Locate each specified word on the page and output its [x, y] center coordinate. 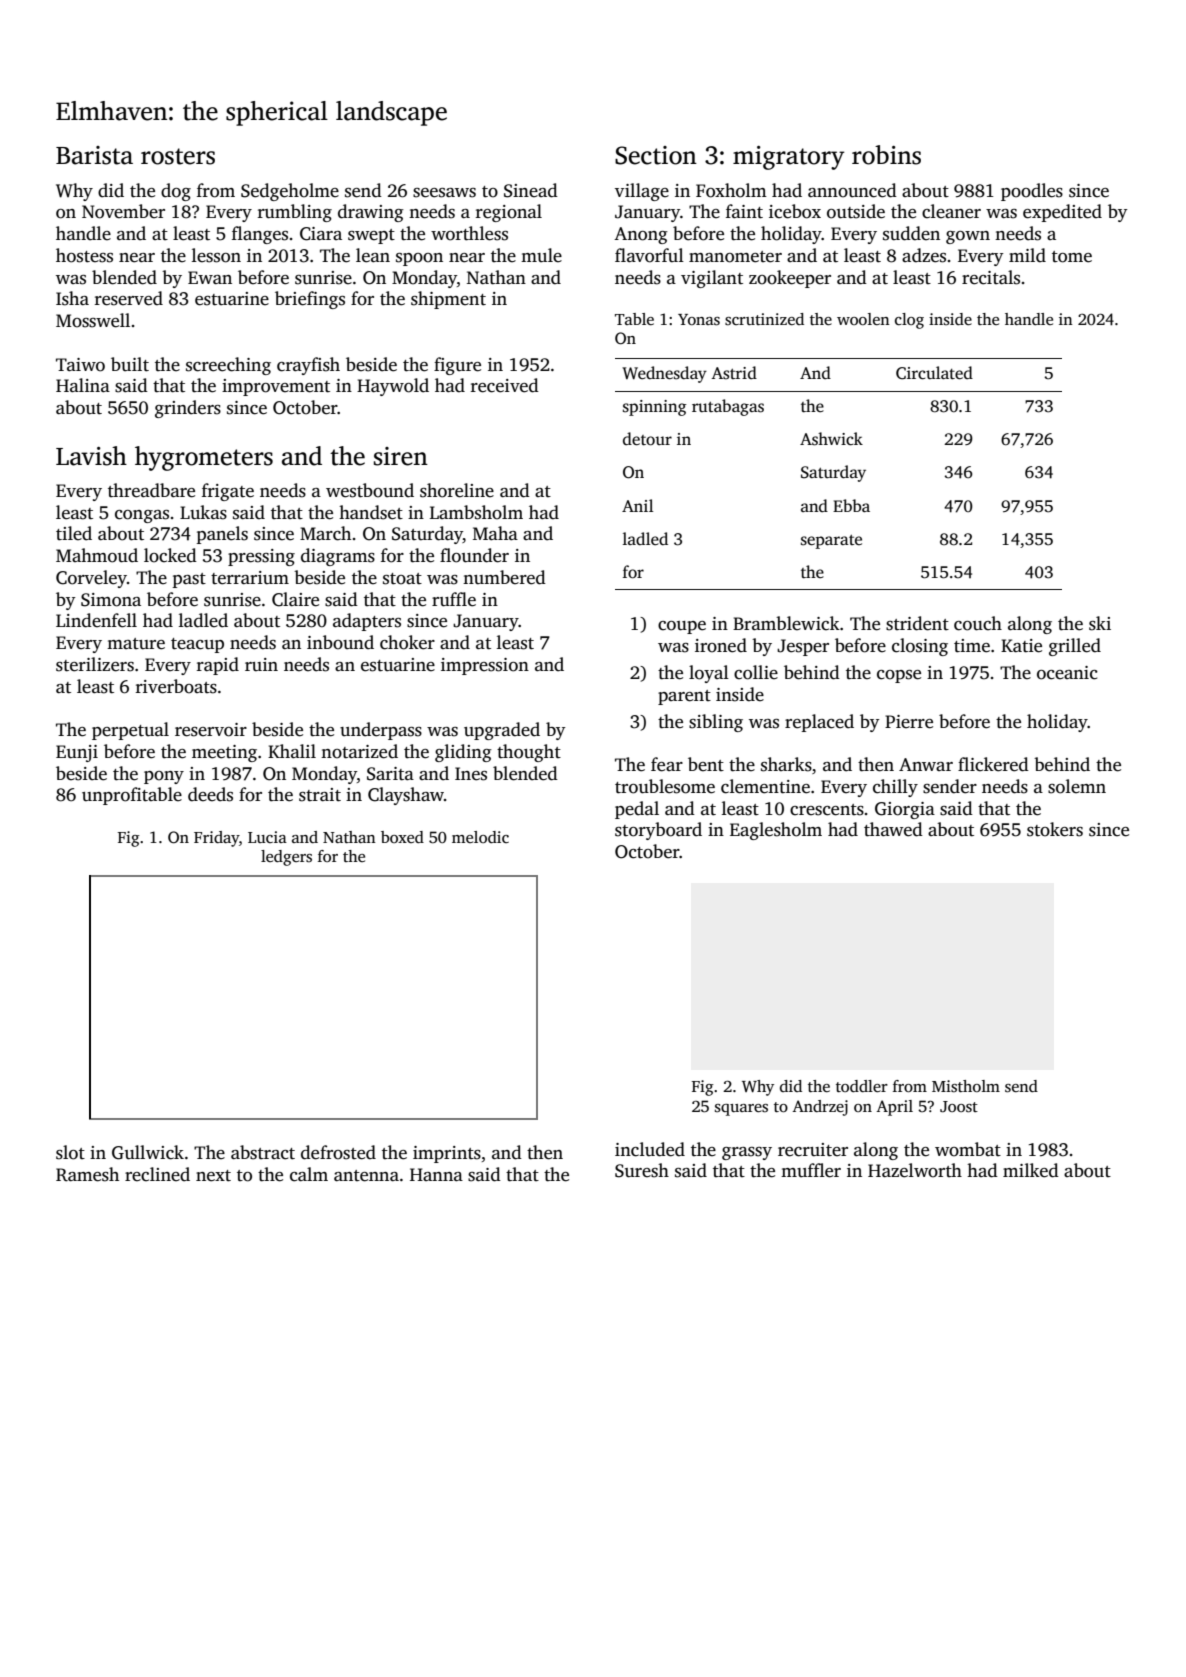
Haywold [393, 387]
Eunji [77, 753]
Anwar [926, 764]
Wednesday [664, 374]
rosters [178, 156]
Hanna [436, 1174]
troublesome [665, 786]
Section [656, 155]
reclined [157, 1174]
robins [886, 155]
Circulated [934, 373]
